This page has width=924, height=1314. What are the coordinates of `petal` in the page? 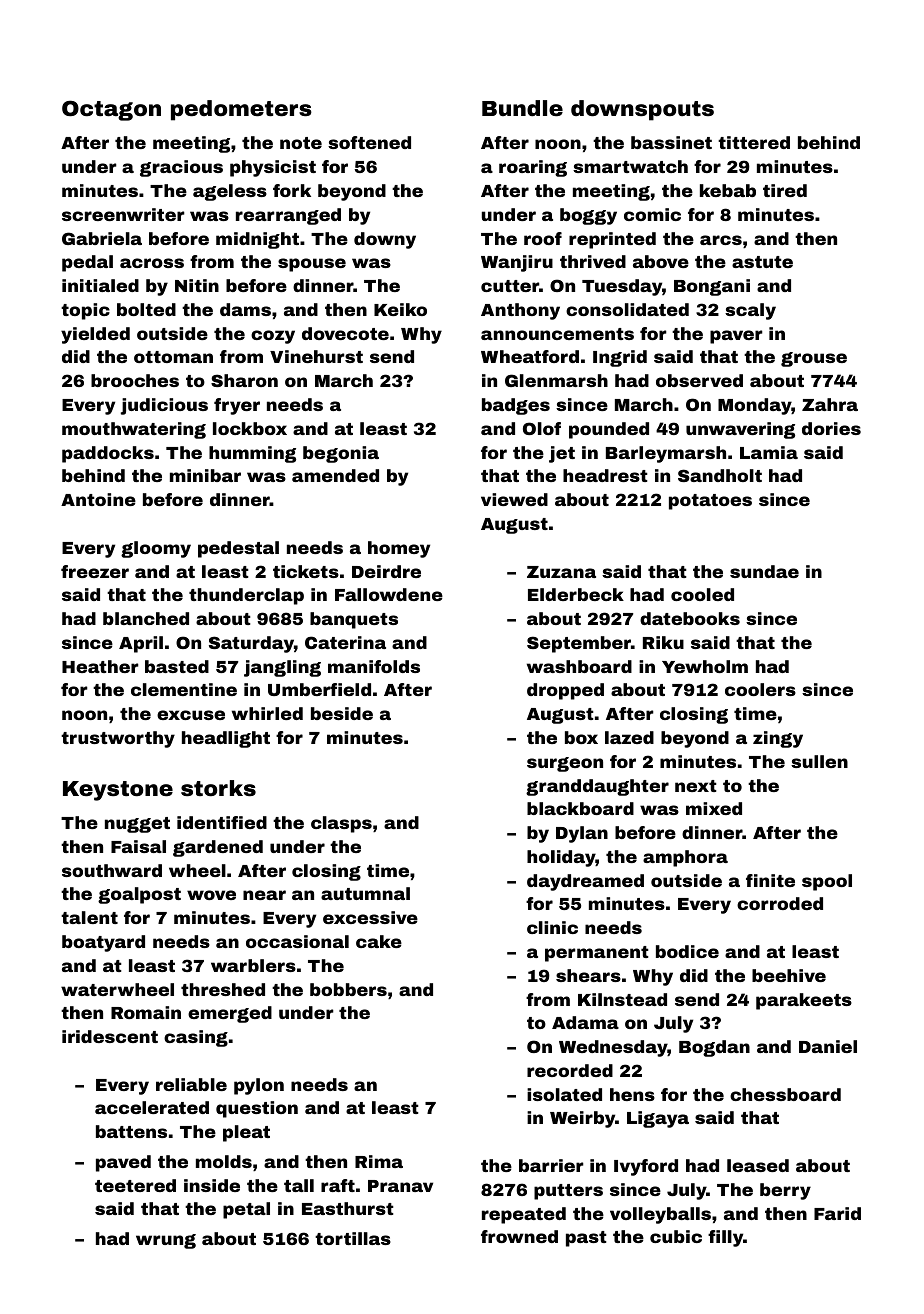 It's located at (246, 1210).
